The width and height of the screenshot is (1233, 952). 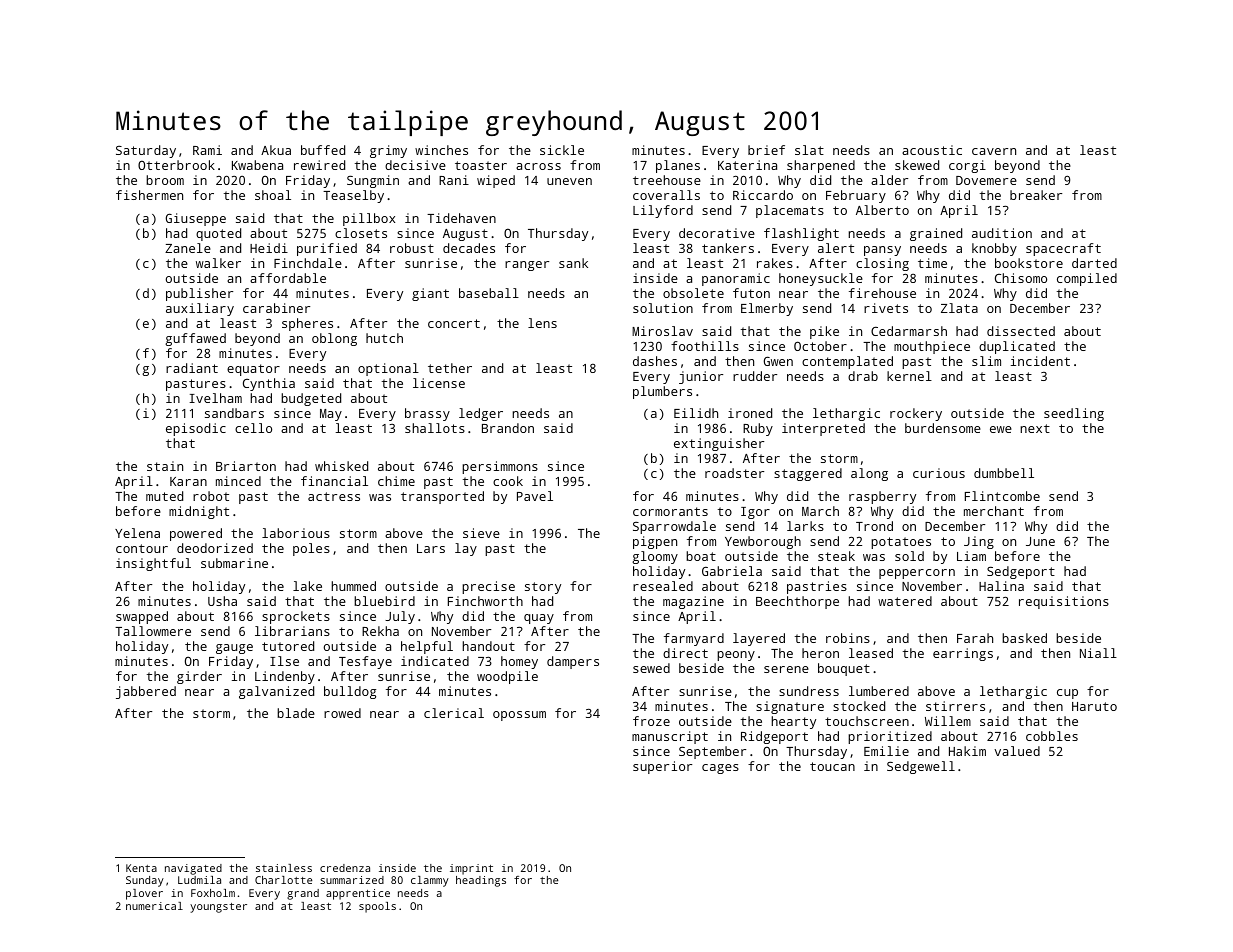 I want to click on lens, so click(x=542, y=323).
